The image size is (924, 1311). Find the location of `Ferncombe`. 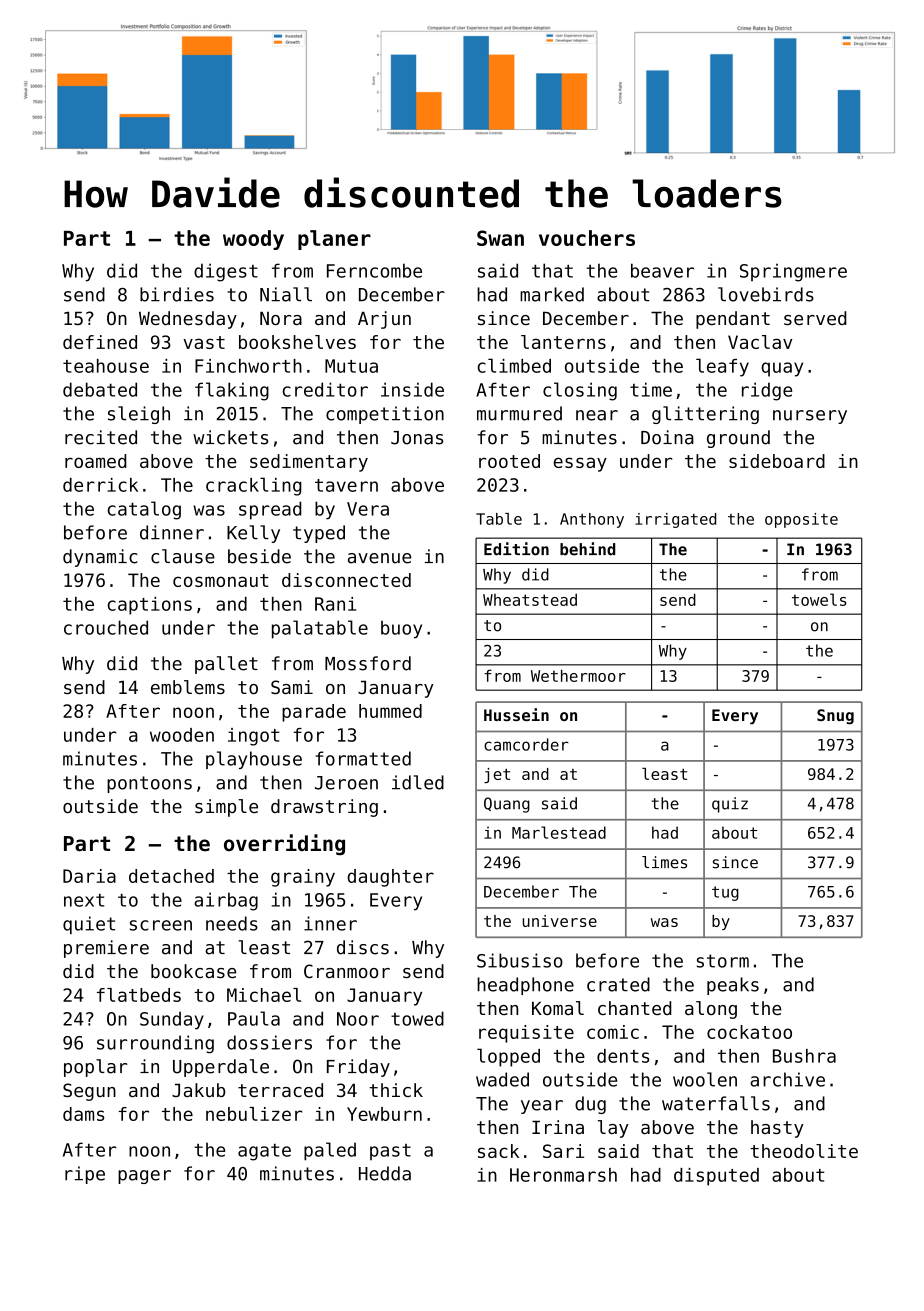

Ferncombe is located at coordinates (374, 270).
